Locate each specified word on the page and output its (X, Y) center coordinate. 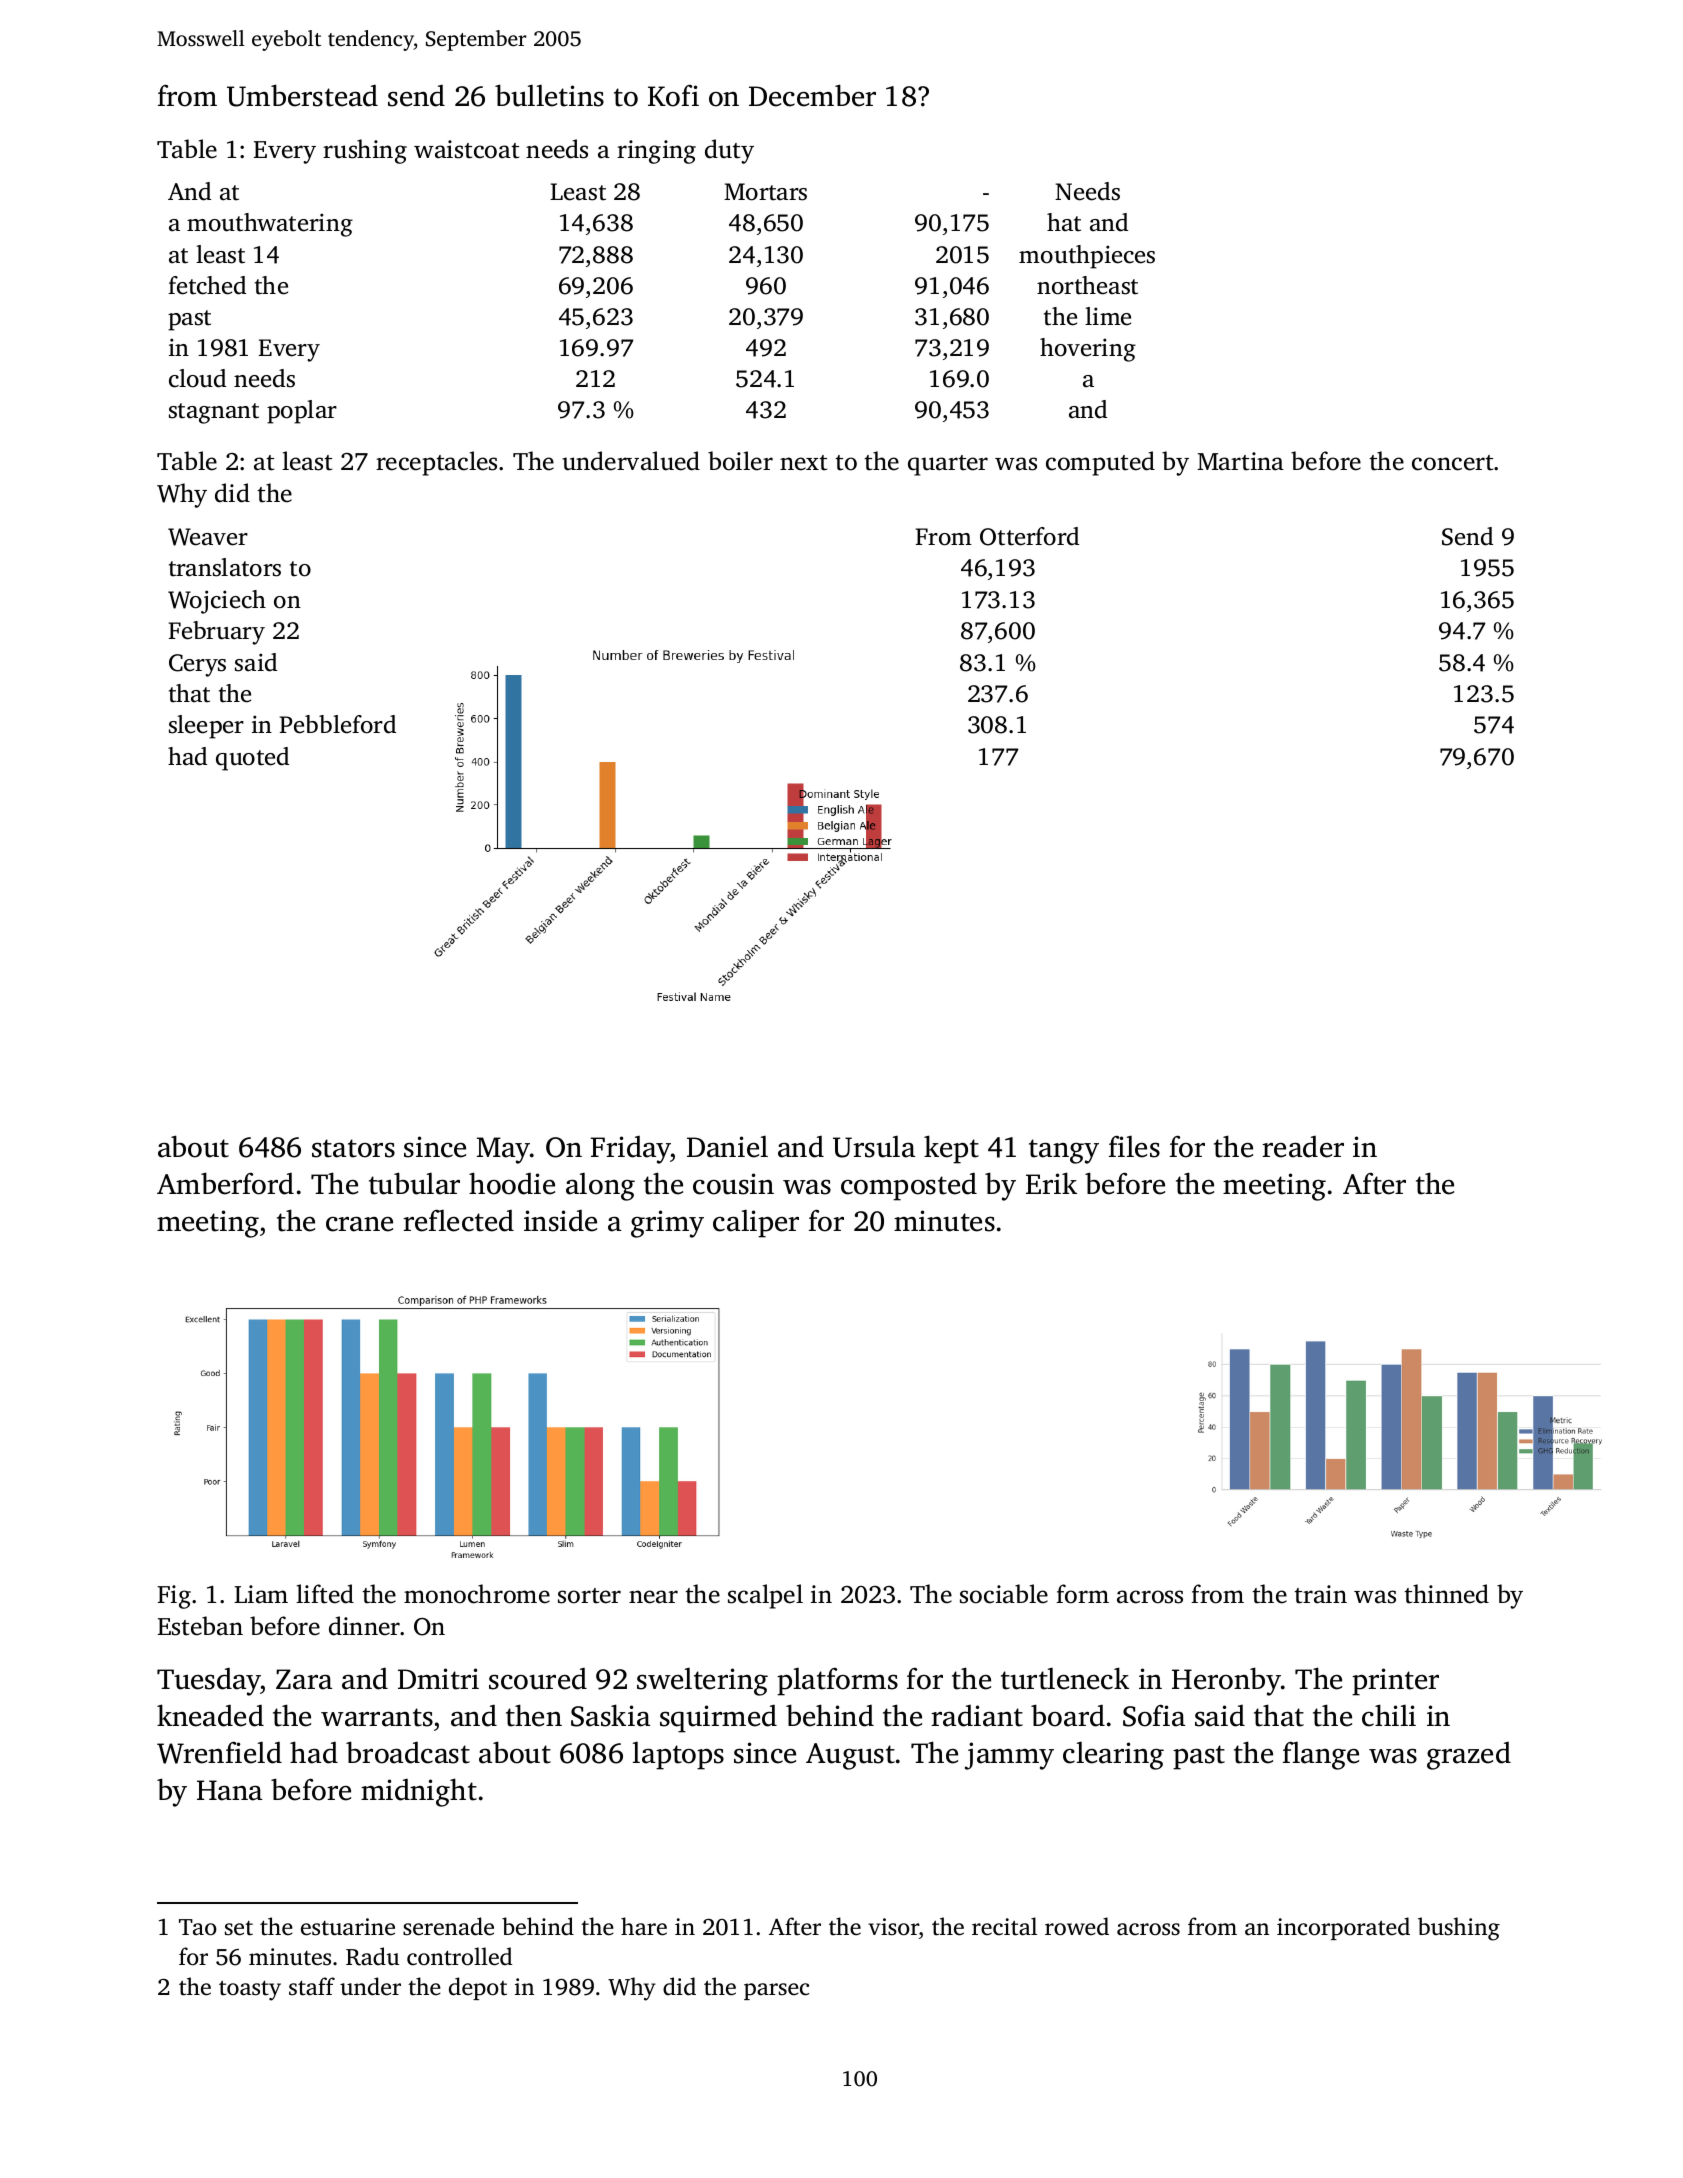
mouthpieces (1087, 257)
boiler (740, 461)
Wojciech (217, 602)
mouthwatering (270, 225)
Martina (1240, 461)
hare (644, 1926)
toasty (250, 1990)
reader (1303, 1147)
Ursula (874, 1146)
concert (1452, 463)
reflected (458, 1220)
